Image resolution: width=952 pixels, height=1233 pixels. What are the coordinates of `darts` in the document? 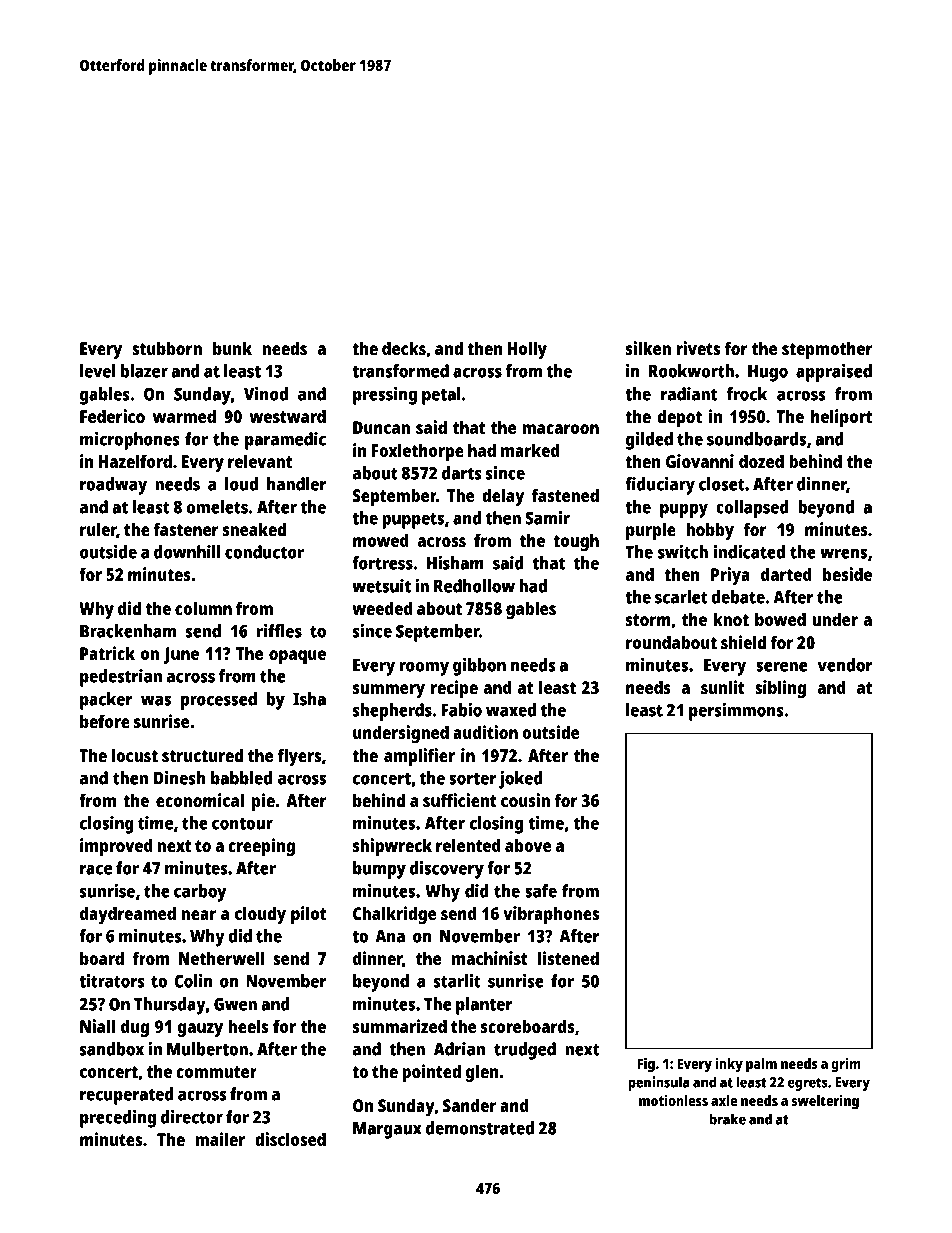 It's located at (462, 473).
